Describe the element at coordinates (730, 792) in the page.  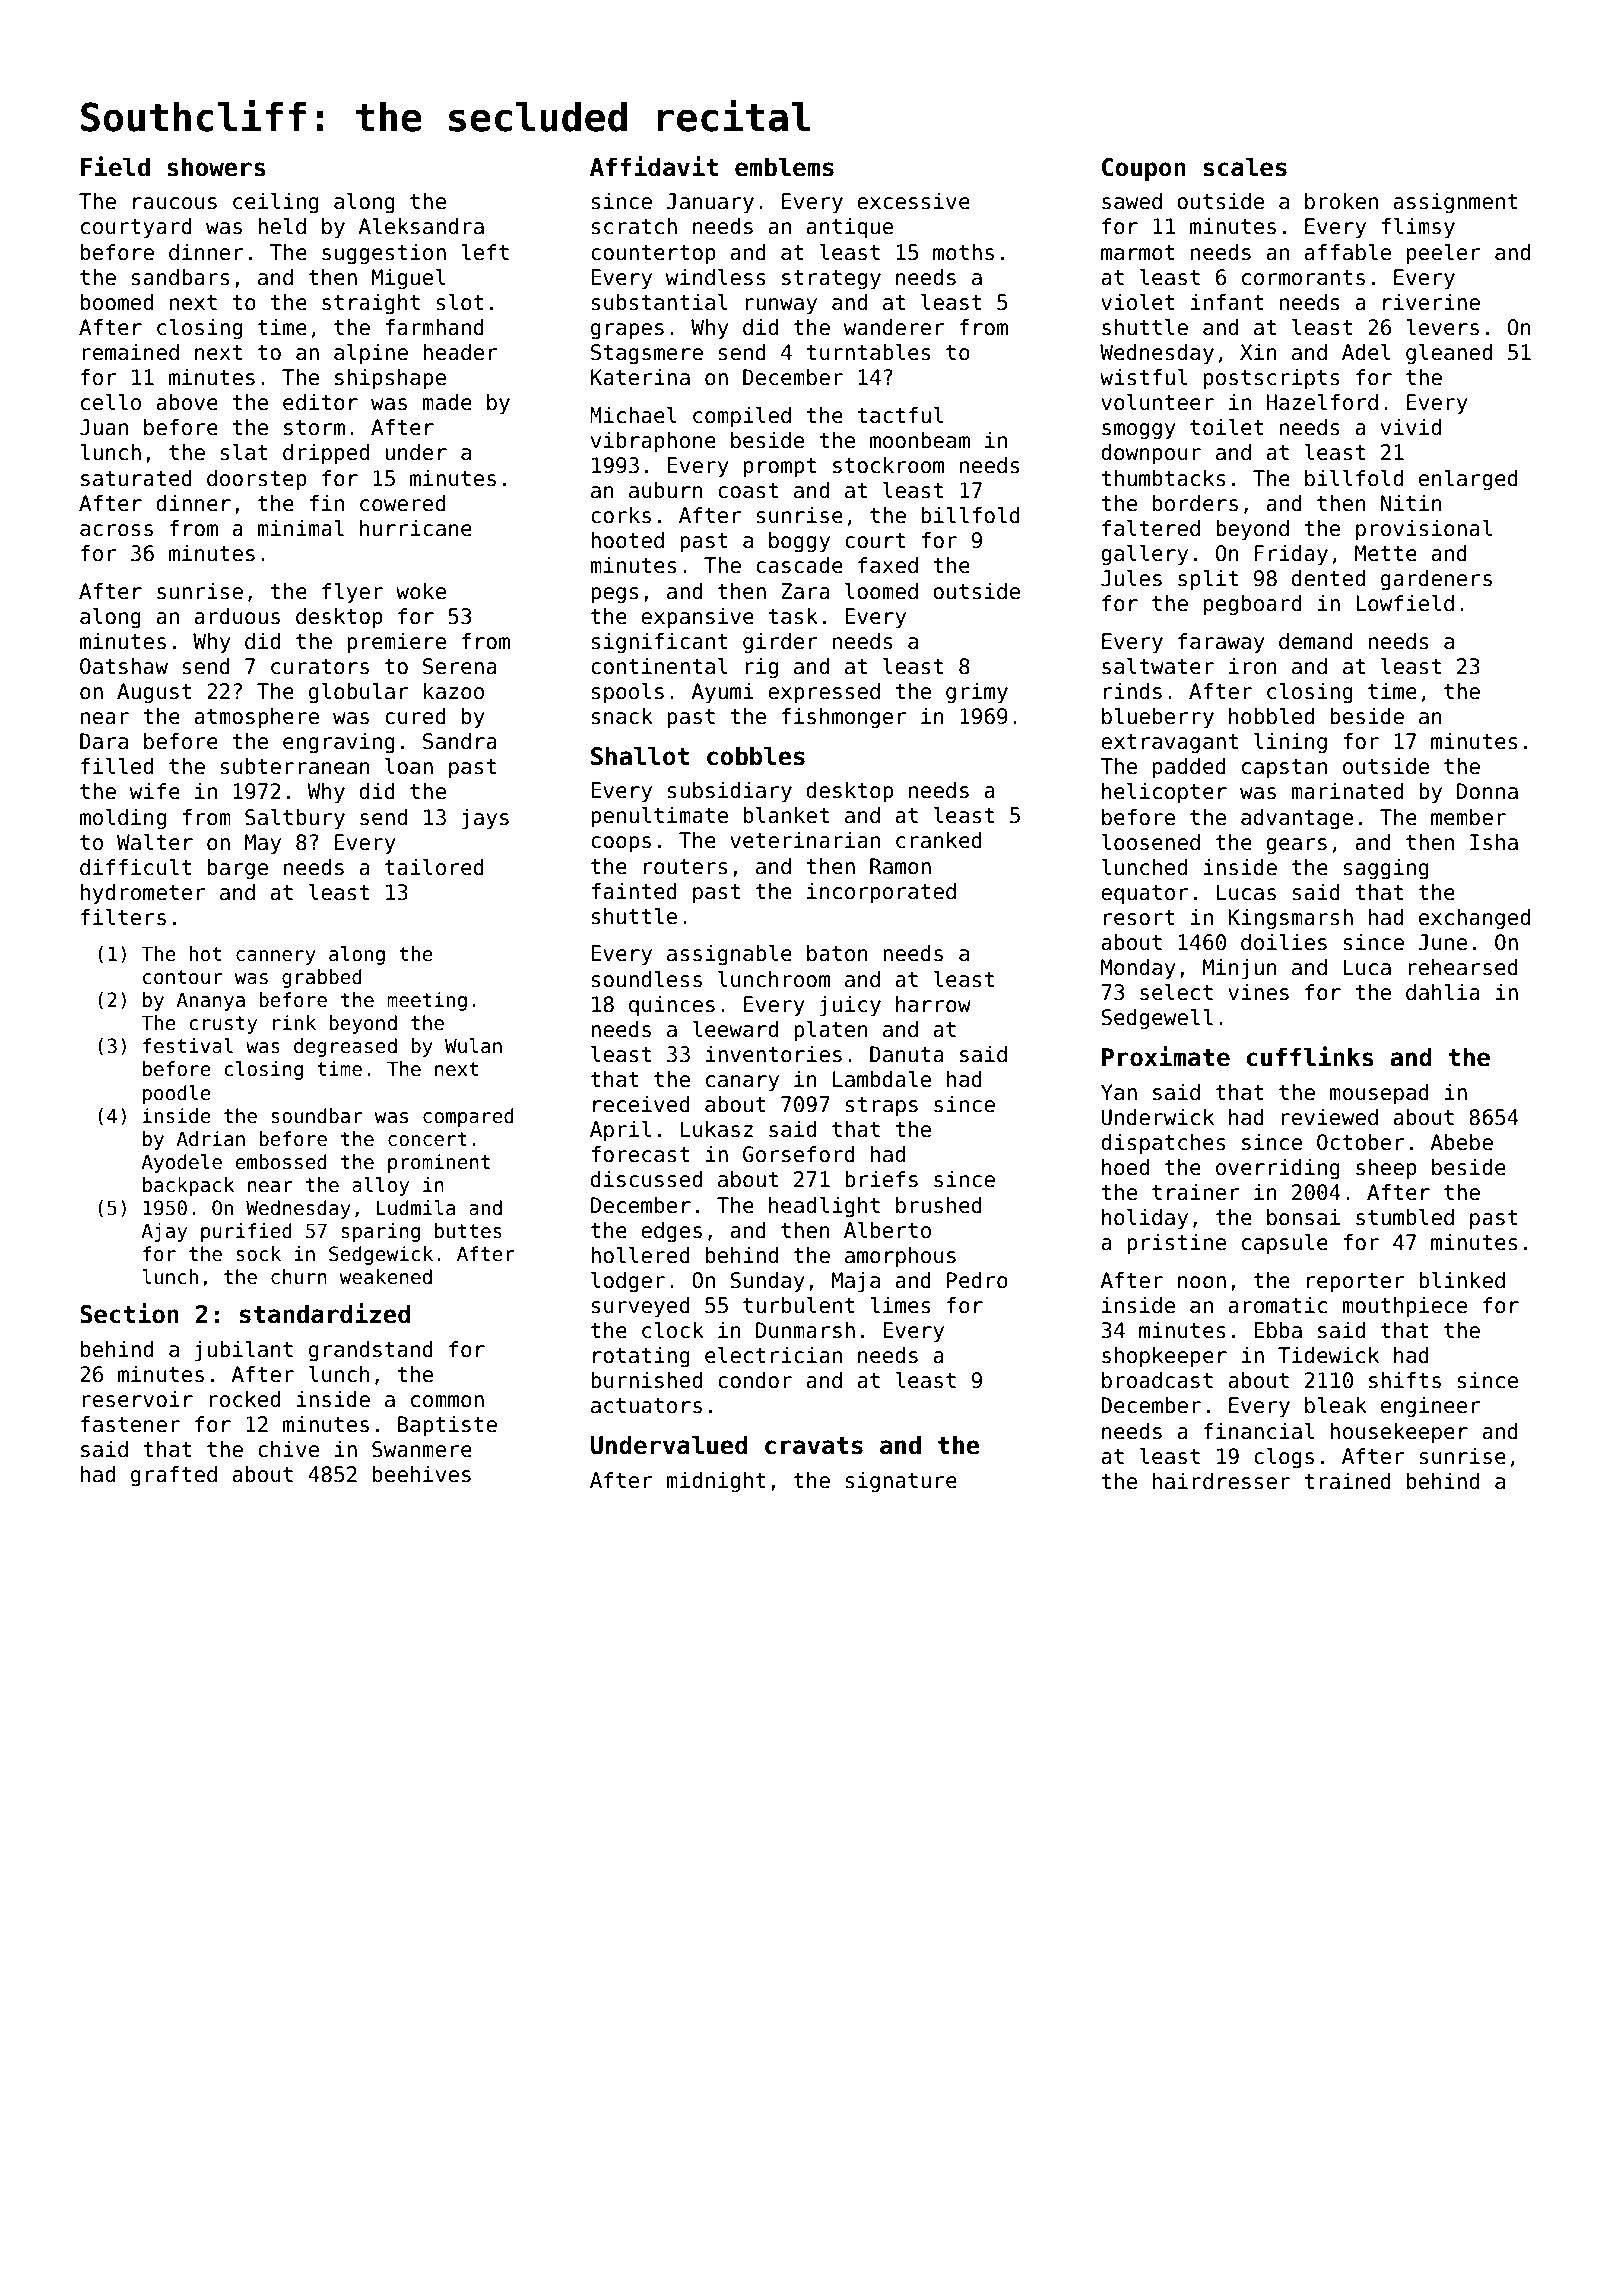
I see `subsidiary` at that location.
